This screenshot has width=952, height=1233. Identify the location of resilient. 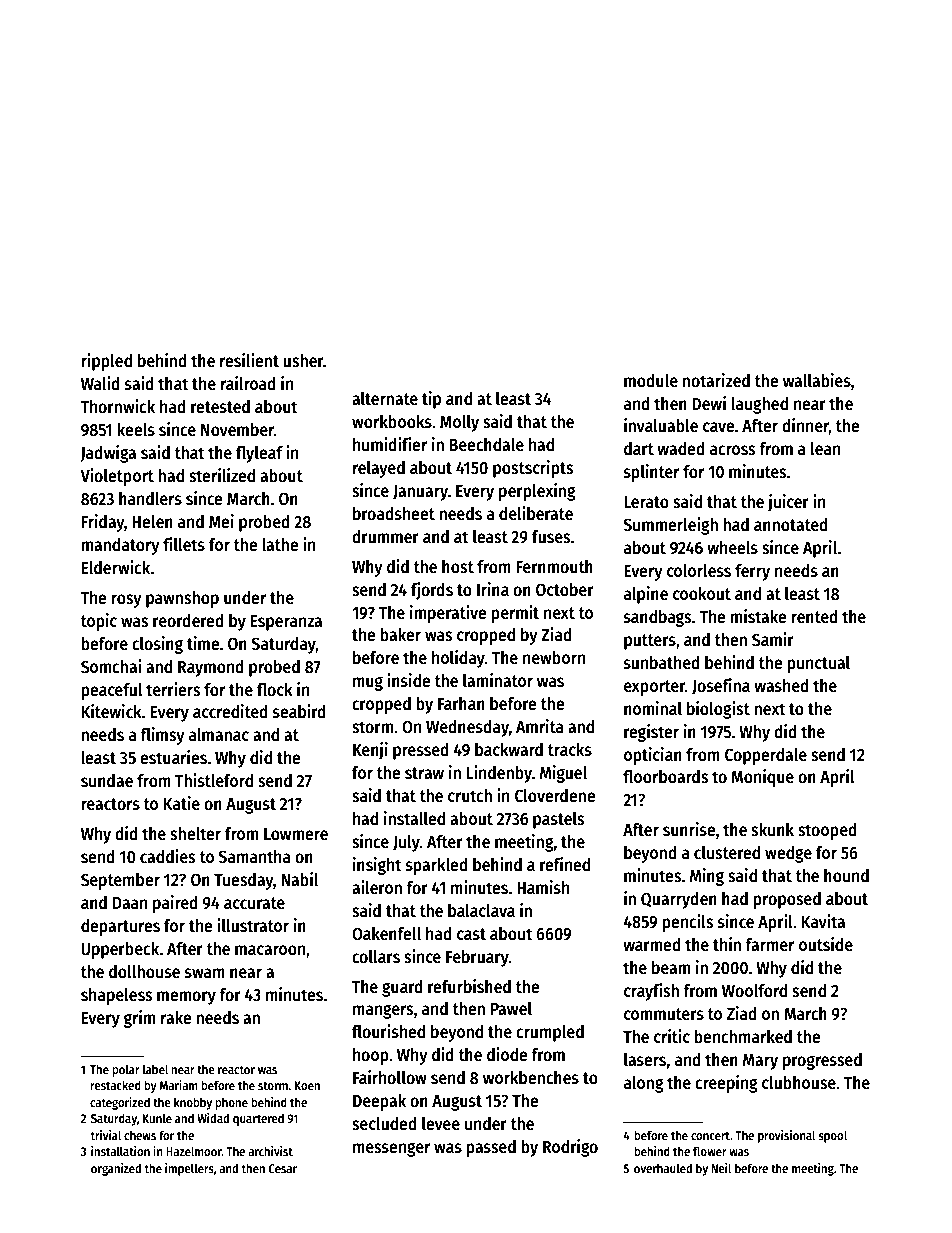
(249, 360).
